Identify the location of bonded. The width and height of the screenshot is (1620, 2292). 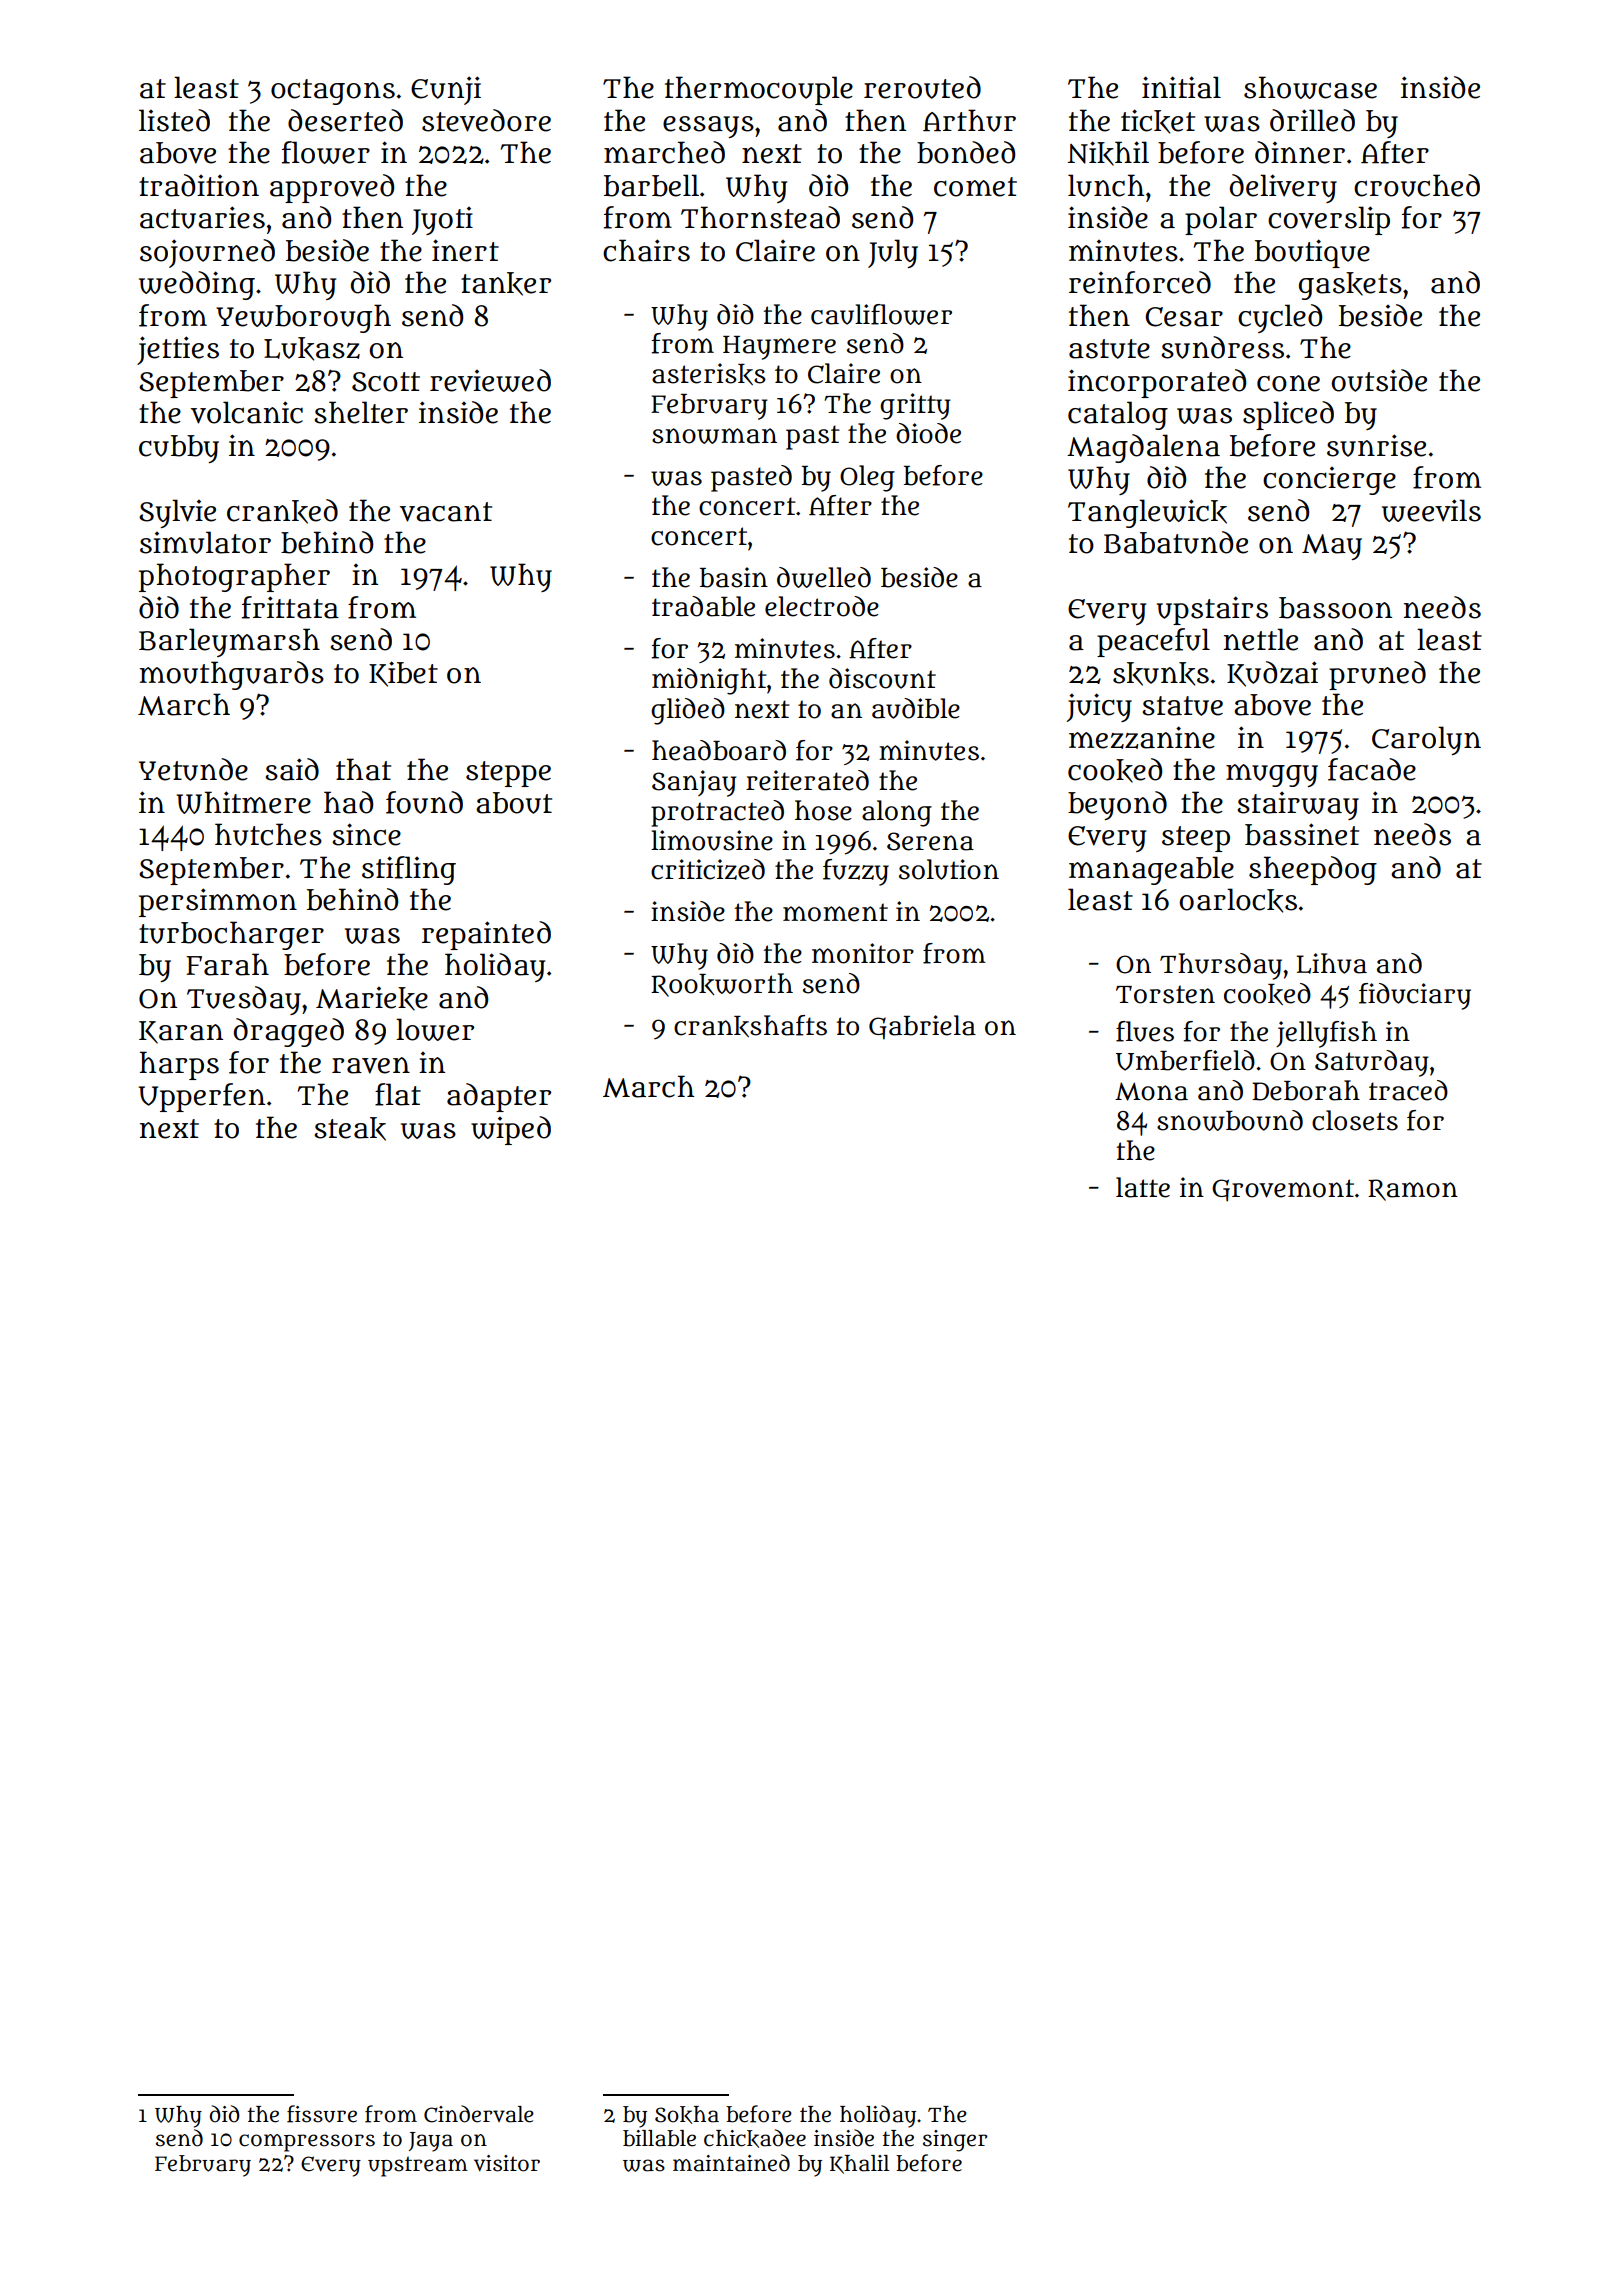
(966, 152).
